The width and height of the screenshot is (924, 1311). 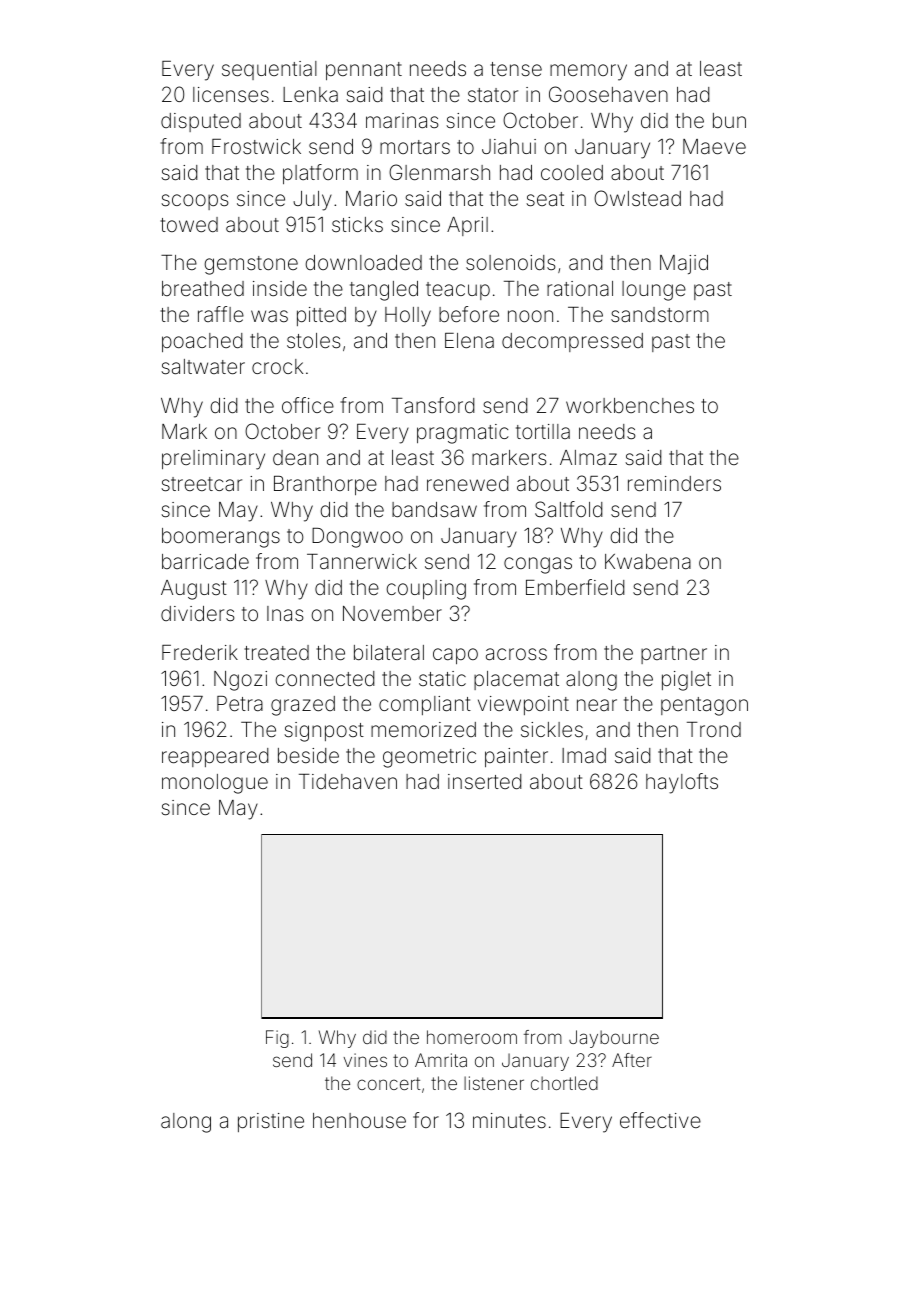 What do you see at coordinates (584, 755) in the screenshot?
I see `Imad` at bounding box center [584, 755].
